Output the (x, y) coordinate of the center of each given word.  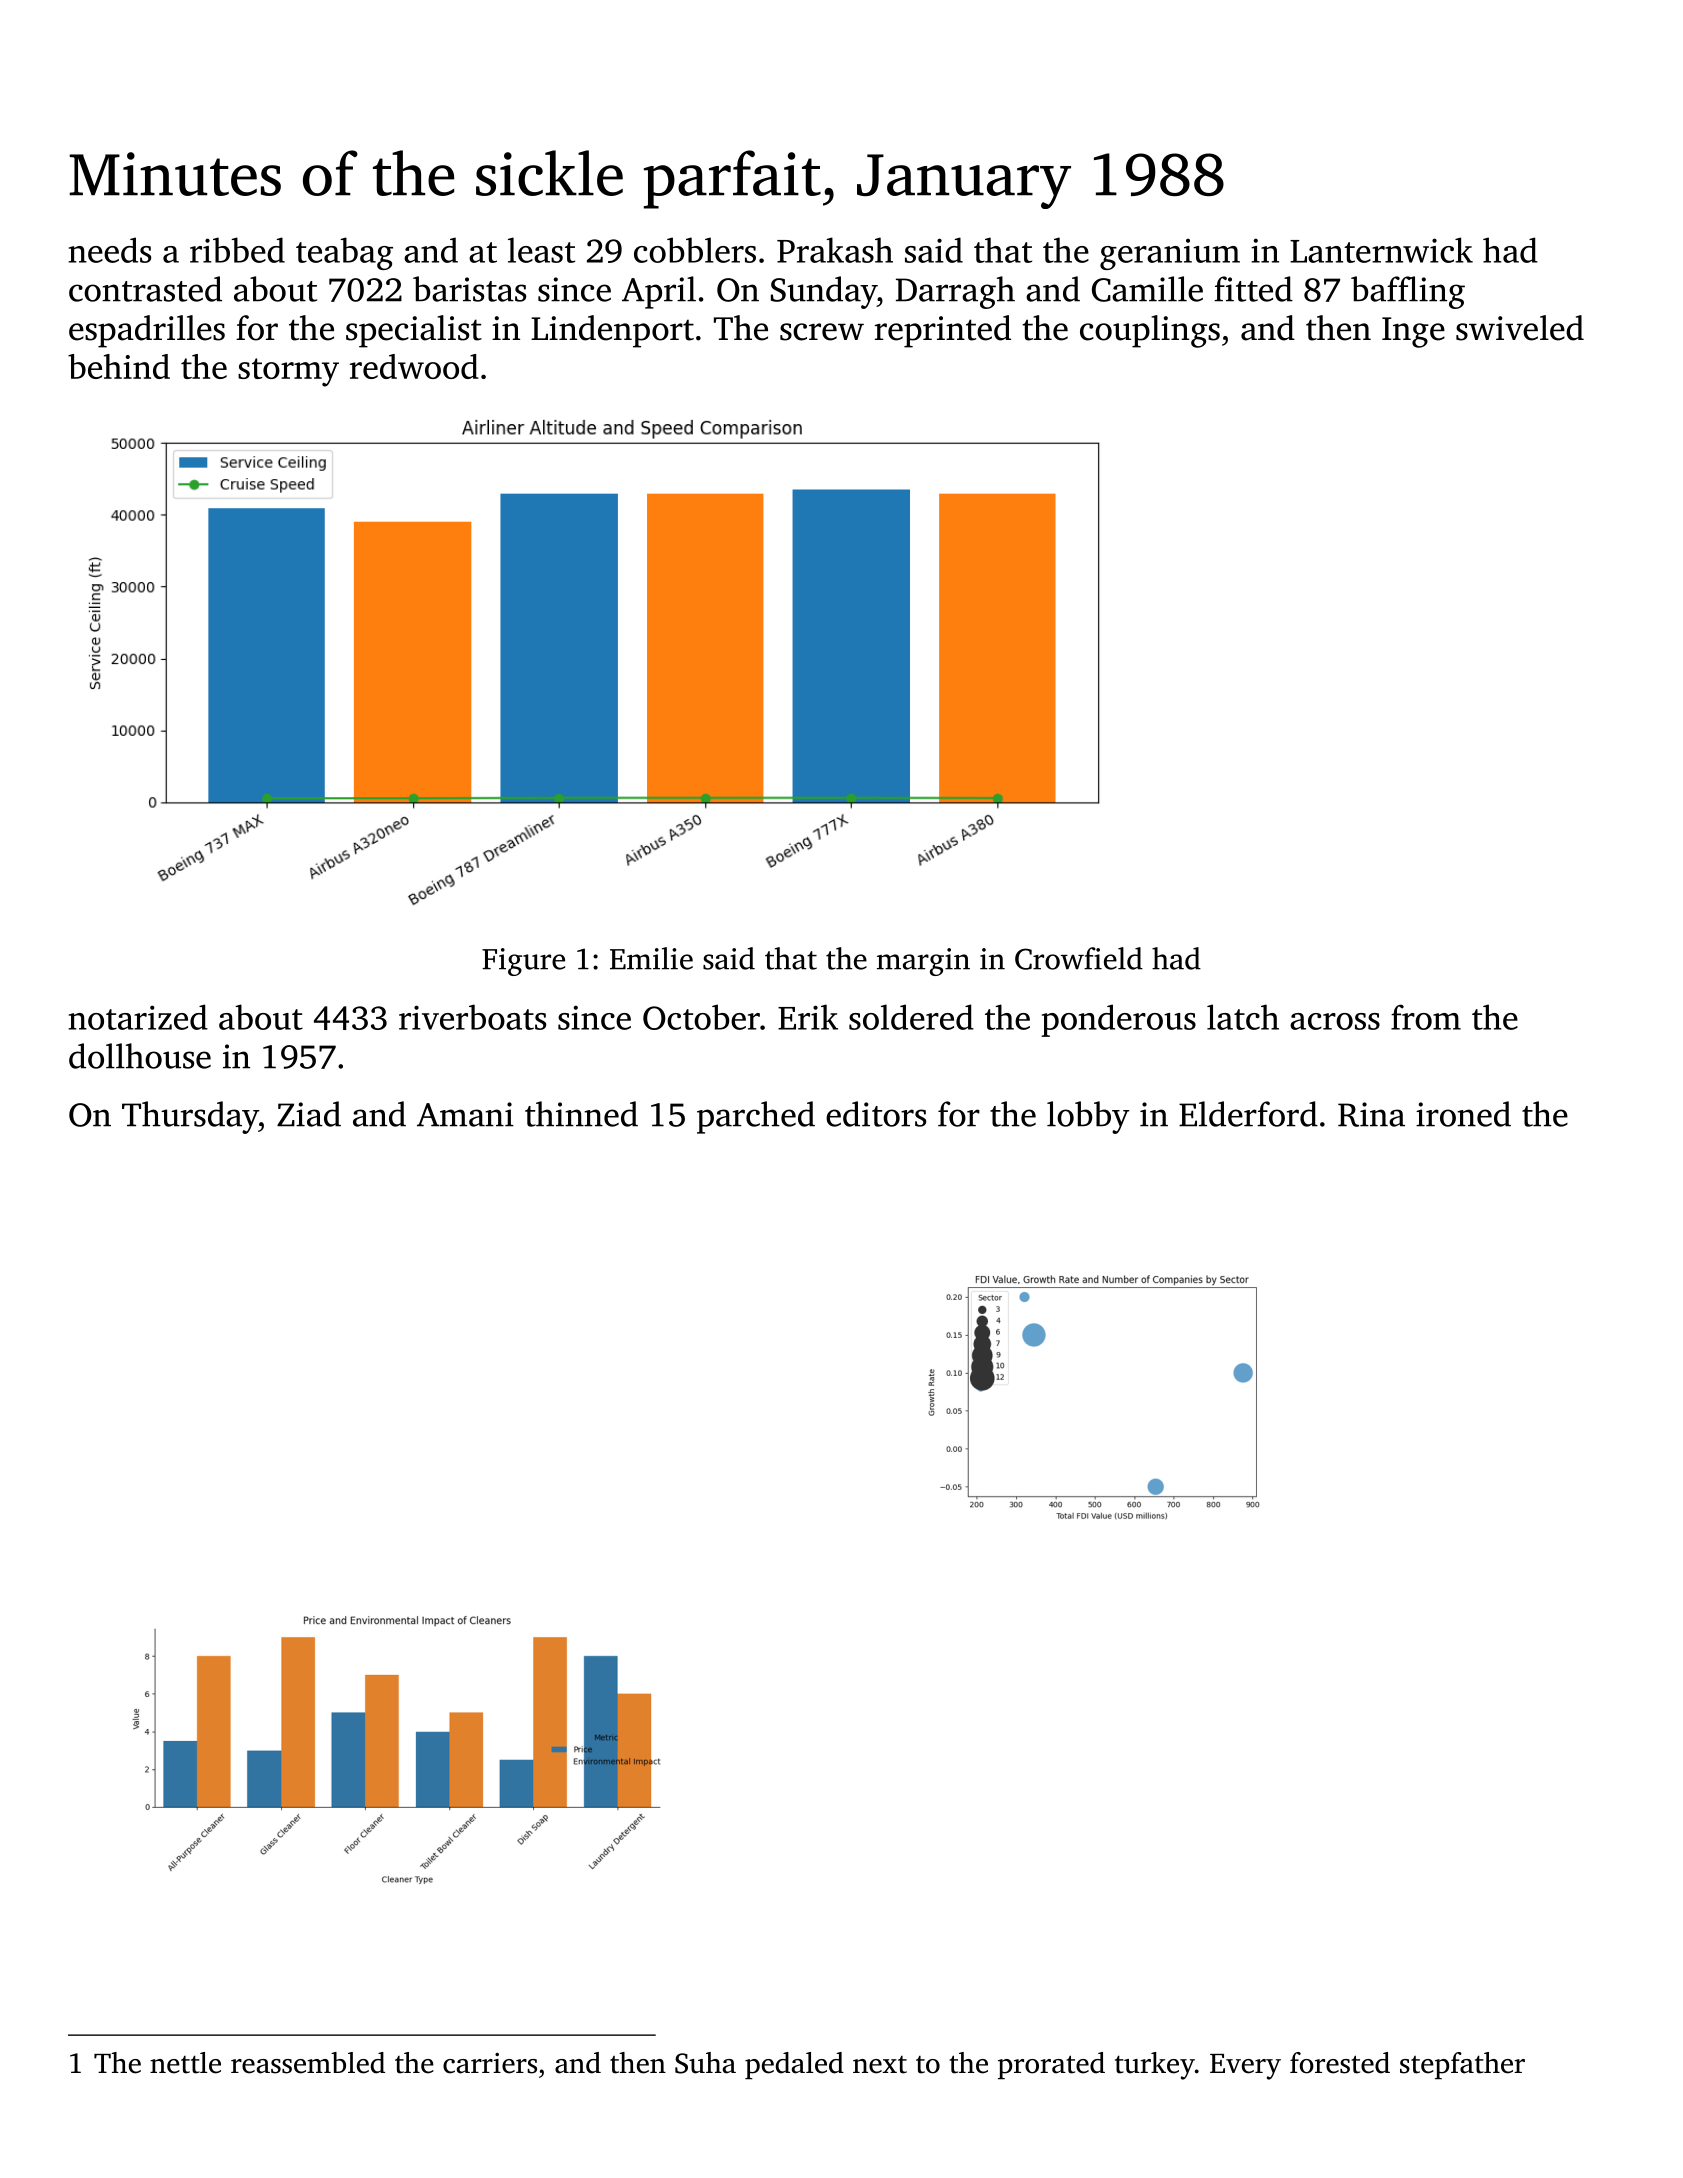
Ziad (309, 1114)
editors (876, 1114)
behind (119, 366)
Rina (1371, 1114)
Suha (705, 2063)
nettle (185, 2063)
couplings (1150, 331)
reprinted (943, 331)
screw (822, 332)
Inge (1413, 332)
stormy (288, 372)
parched (756, 1117)
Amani (465, 1114)
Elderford (1248, 1114)
